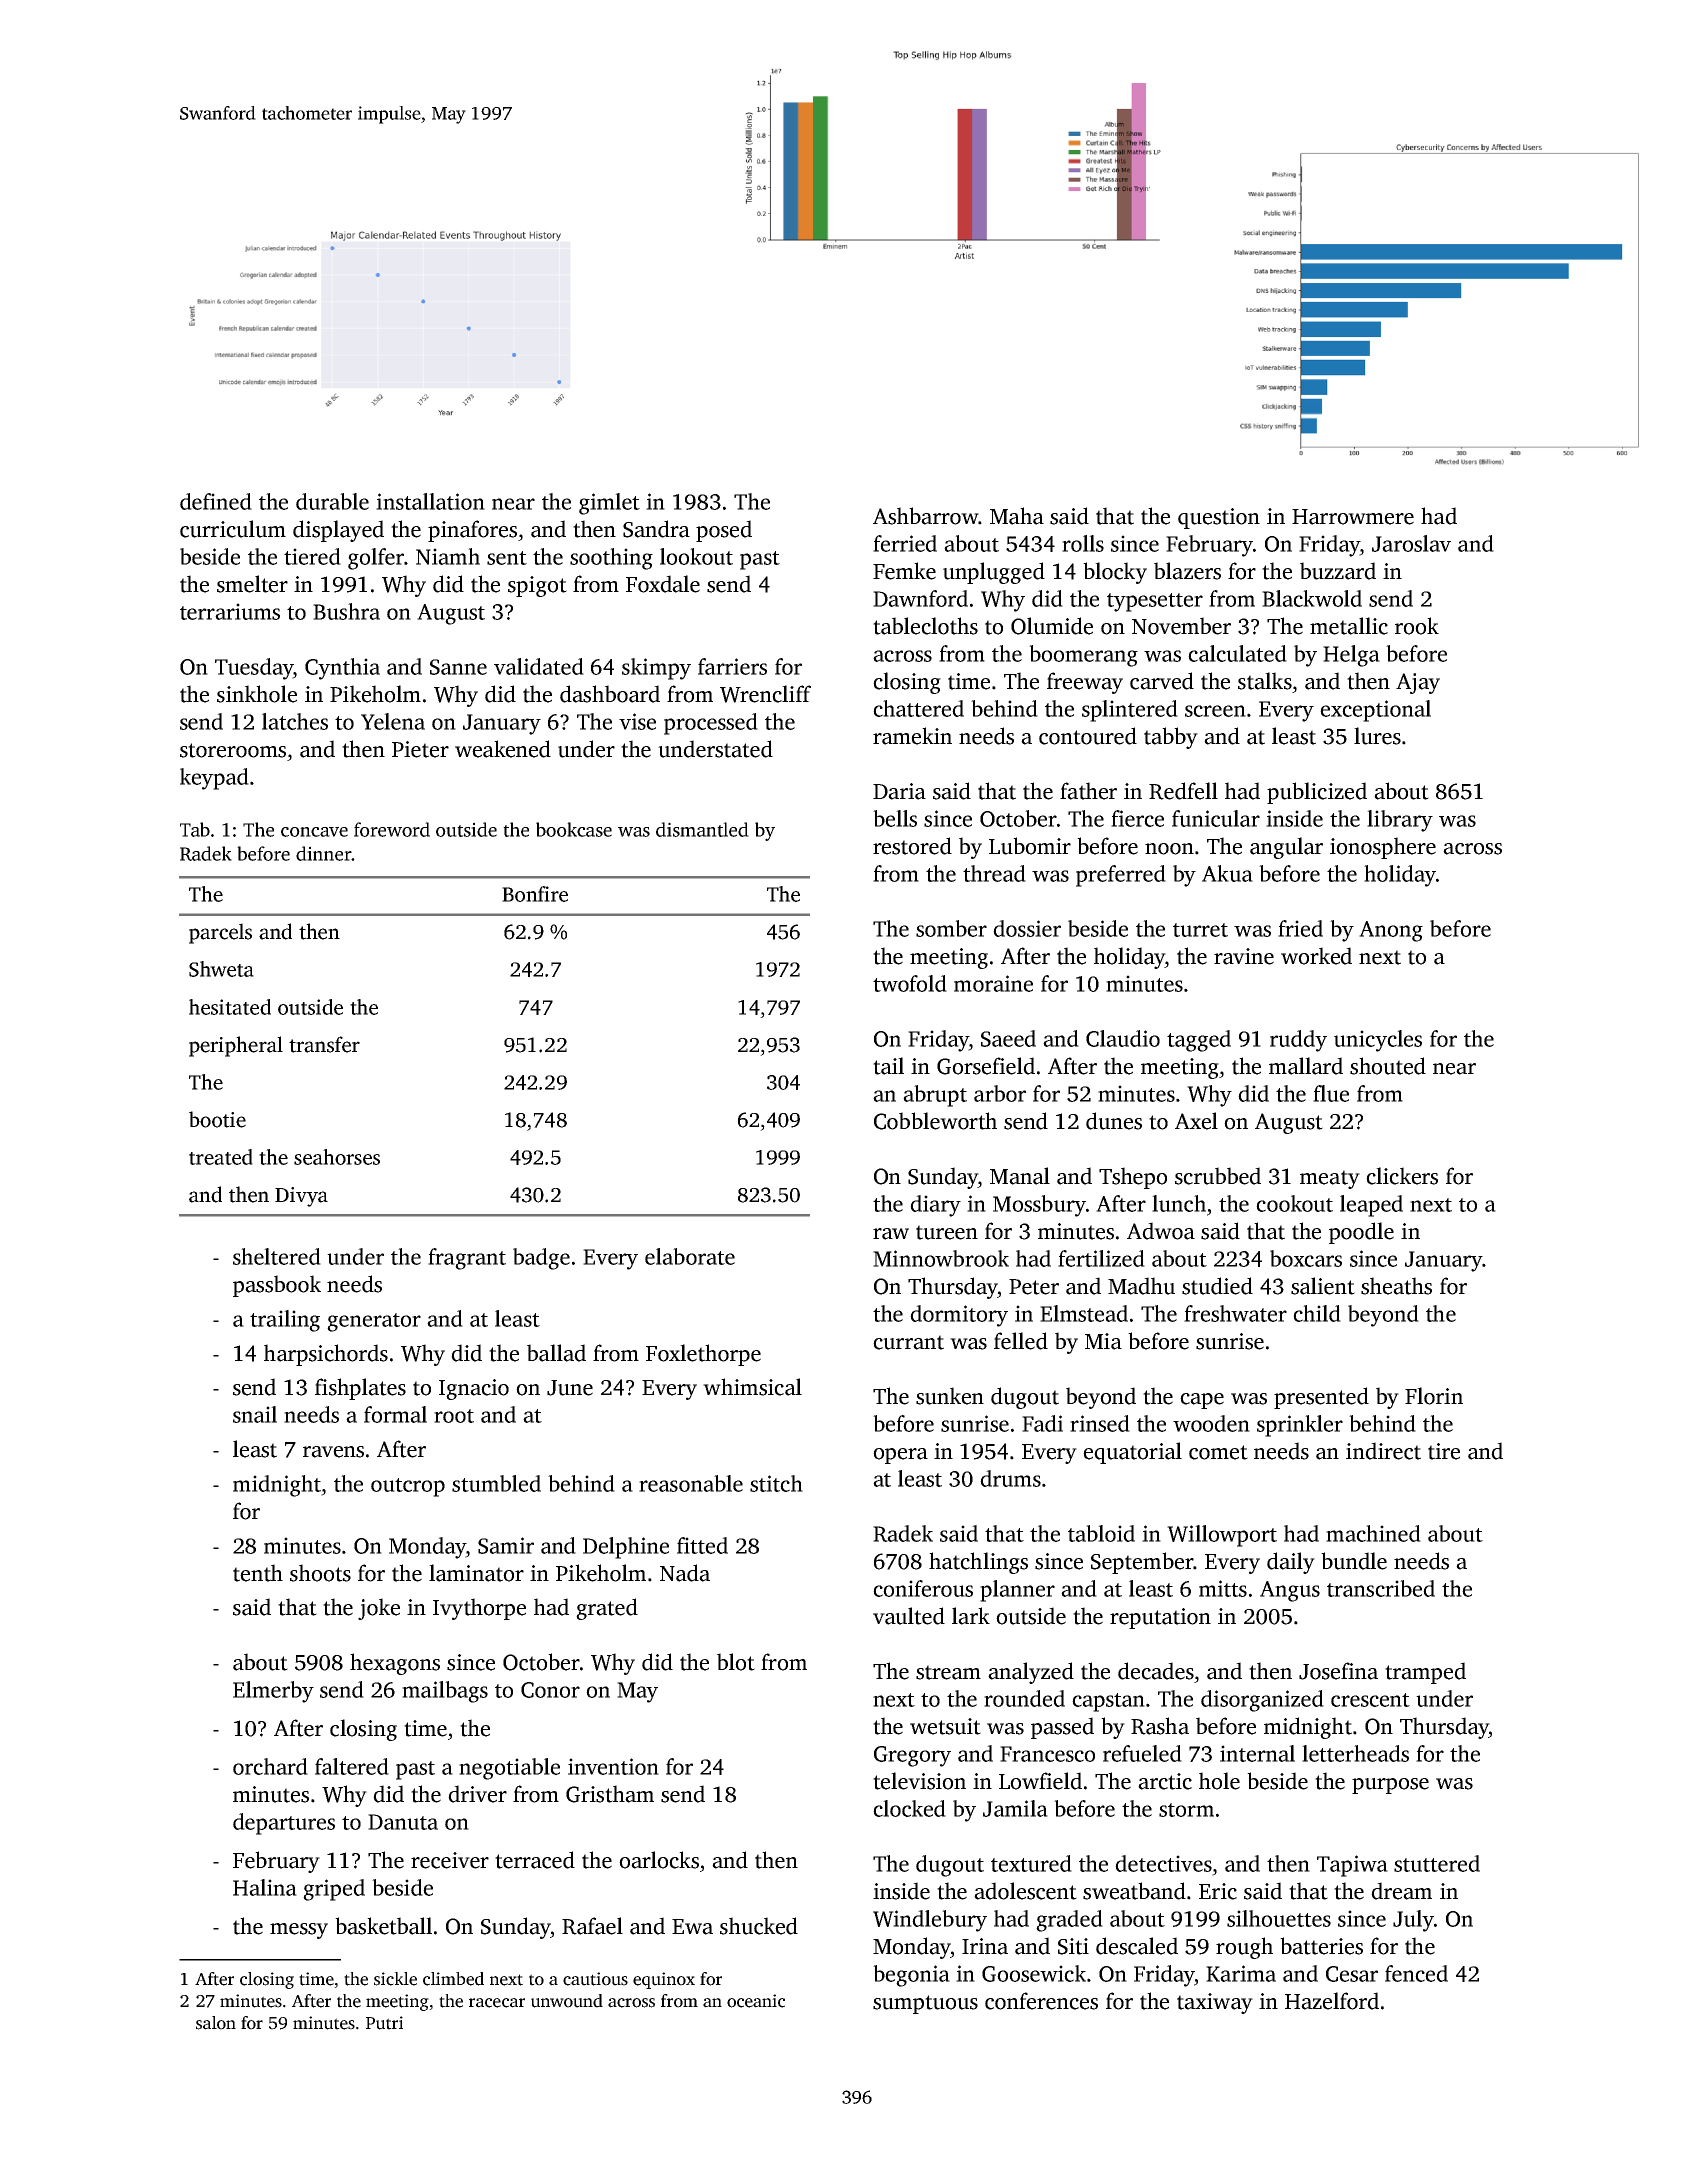  I want to click on peripheral, so click(236, 1046).
